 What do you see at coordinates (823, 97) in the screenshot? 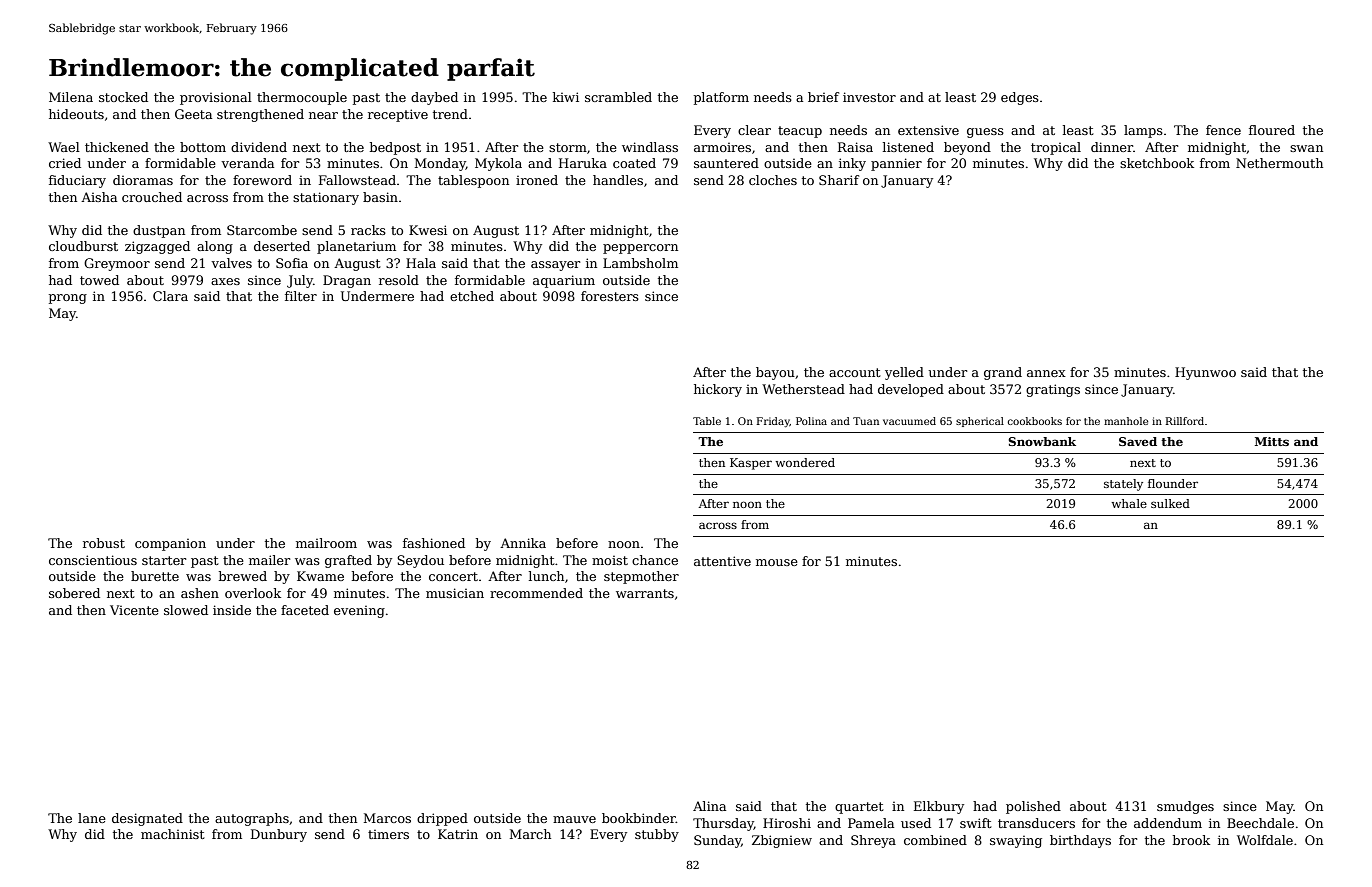
I see `brief` at bounding box center [823, 97].
